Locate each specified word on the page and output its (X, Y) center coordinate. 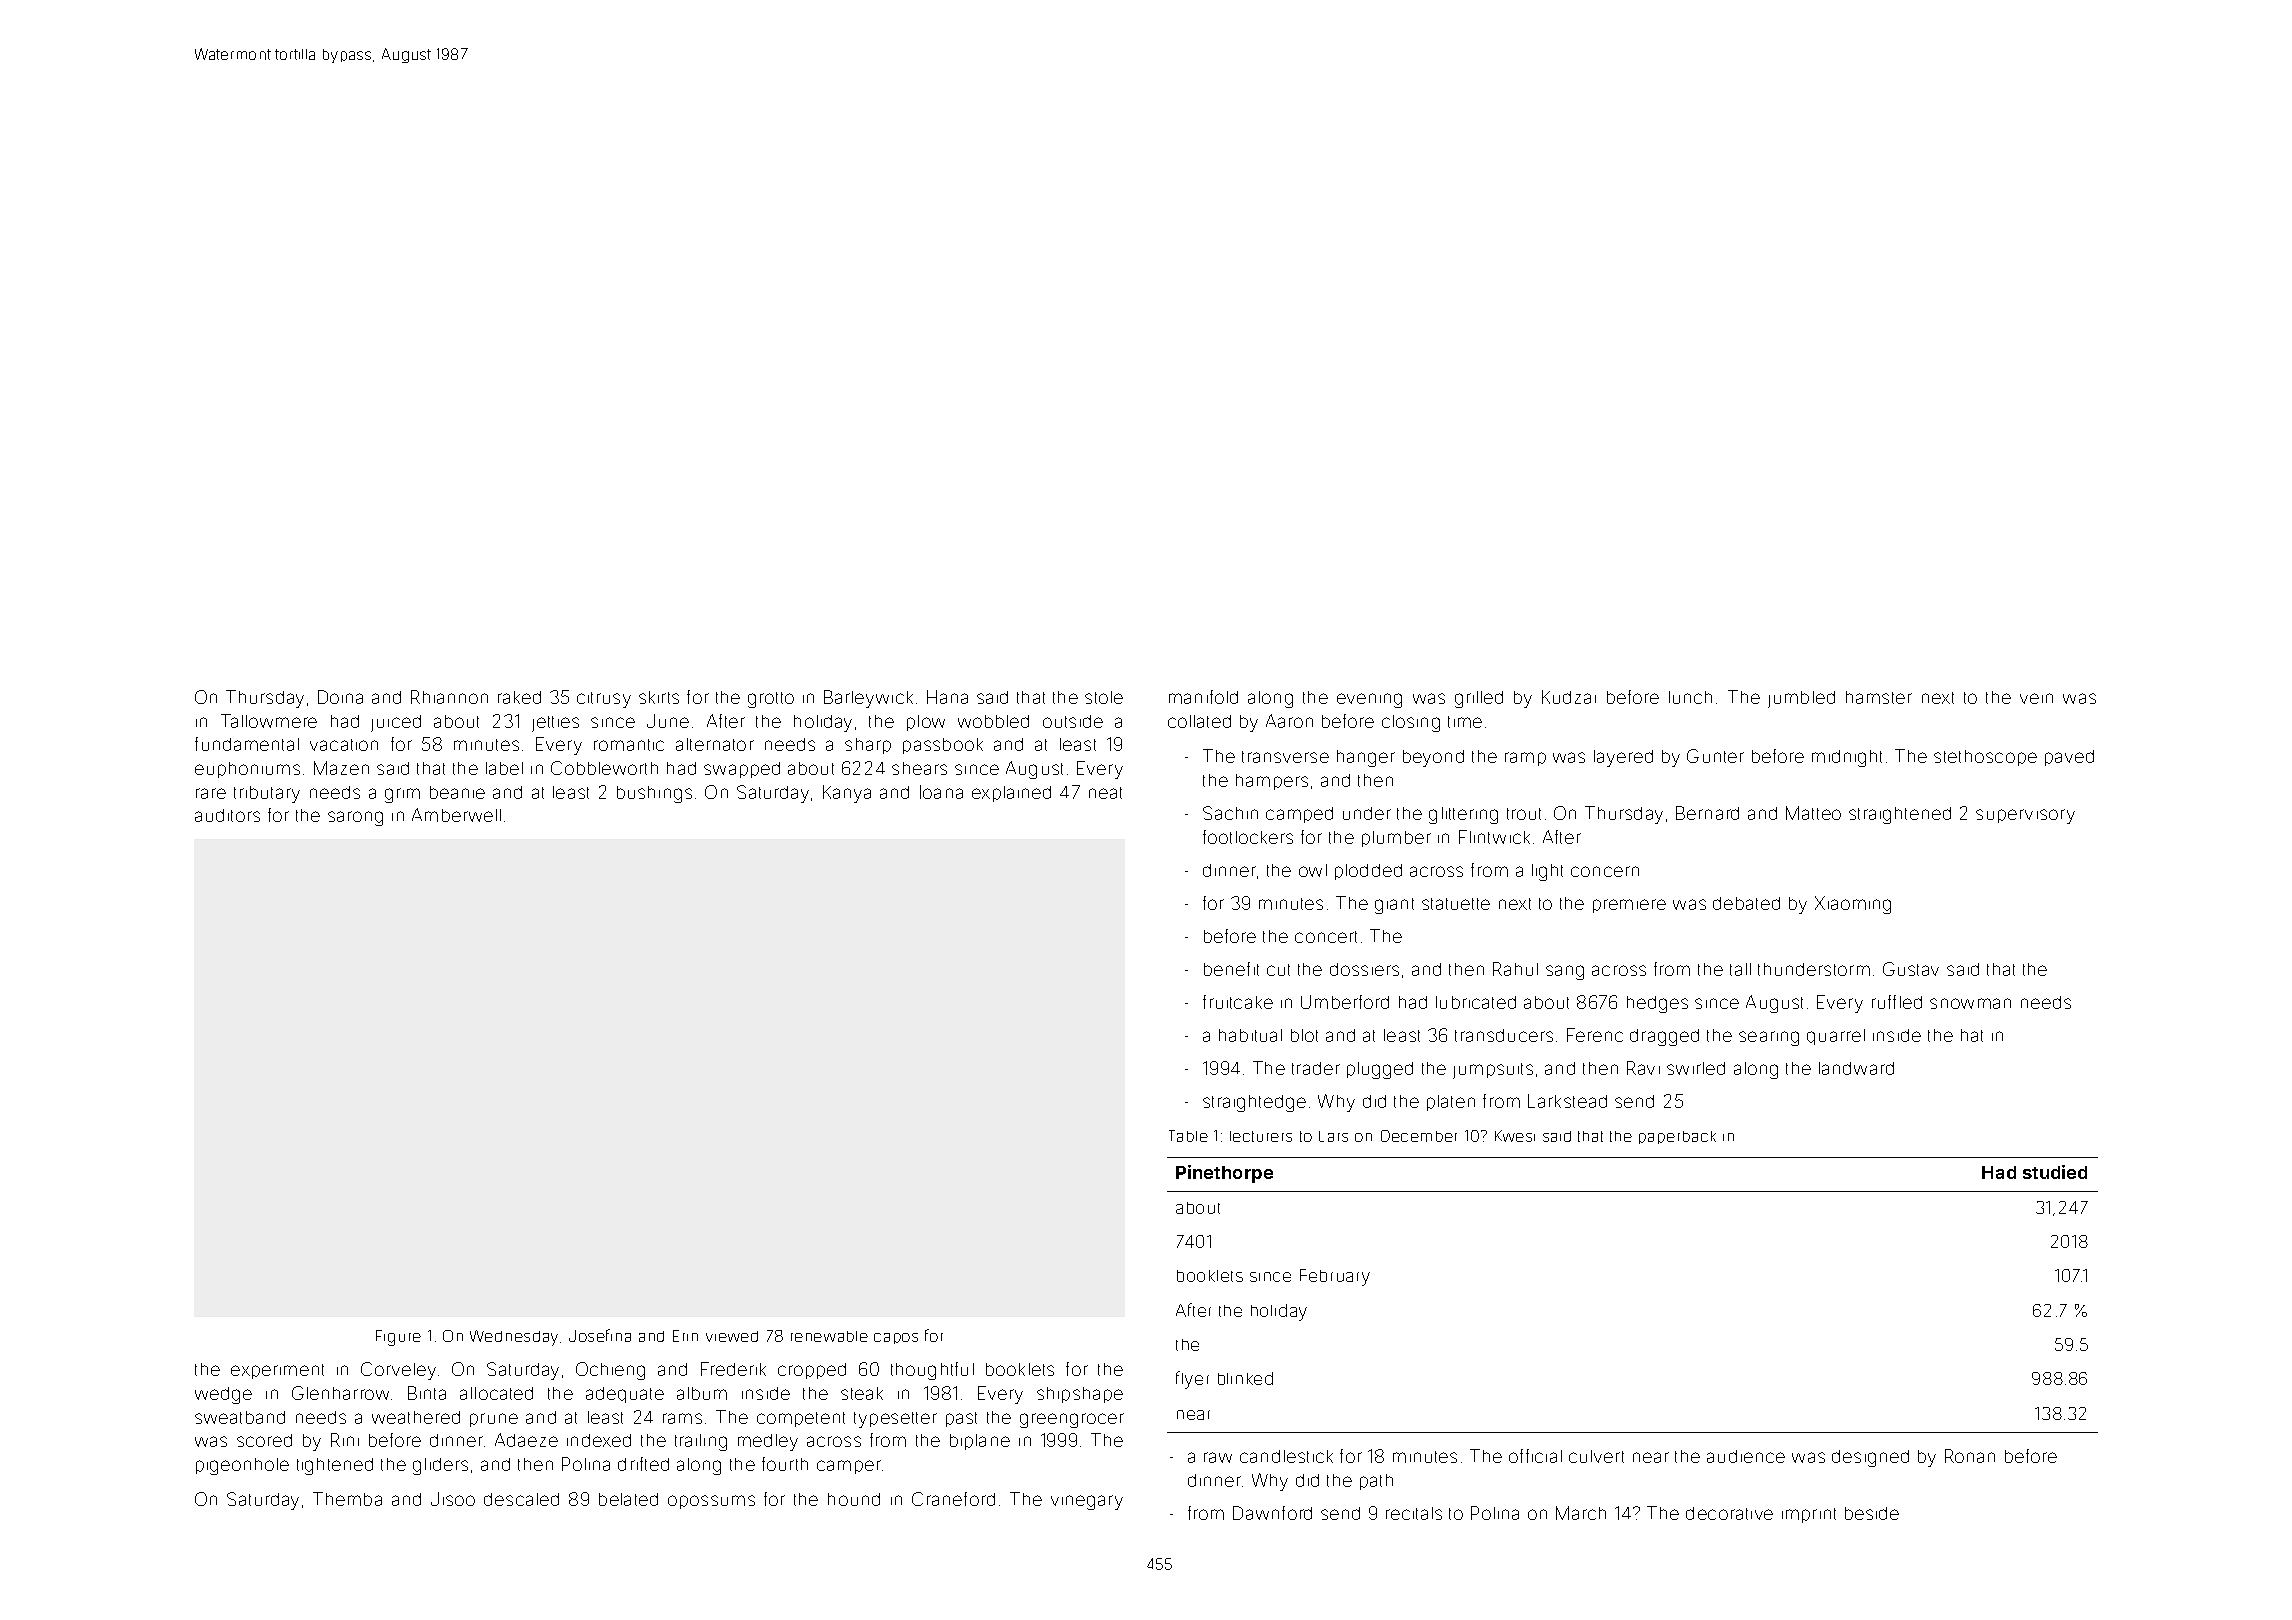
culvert (1596, 1456)
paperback (1677, 1137)
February (1335, 1277)
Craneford (953, 1499)
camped (1299, 815)
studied (2055, 1172)
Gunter (1715, 756)
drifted (643, 1464)
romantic (629, 745)
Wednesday (514, 1338)
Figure (398, 1338)
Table (1188, 1136)
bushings (654, 794)
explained (1011, 794)
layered (1623, 758)
